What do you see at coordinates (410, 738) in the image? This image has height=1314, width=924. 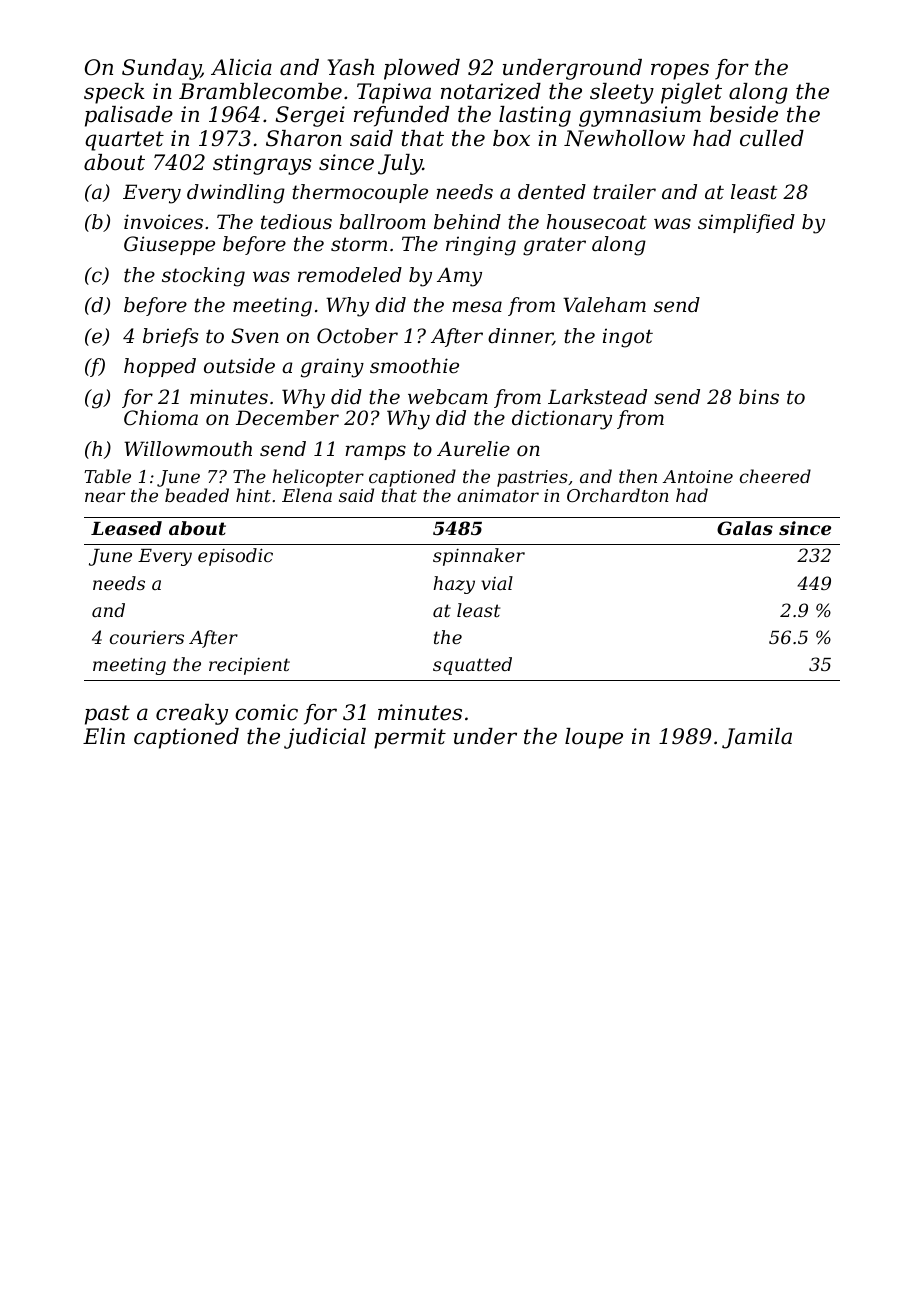 I see `permit` at bounding box center [410, 738].
